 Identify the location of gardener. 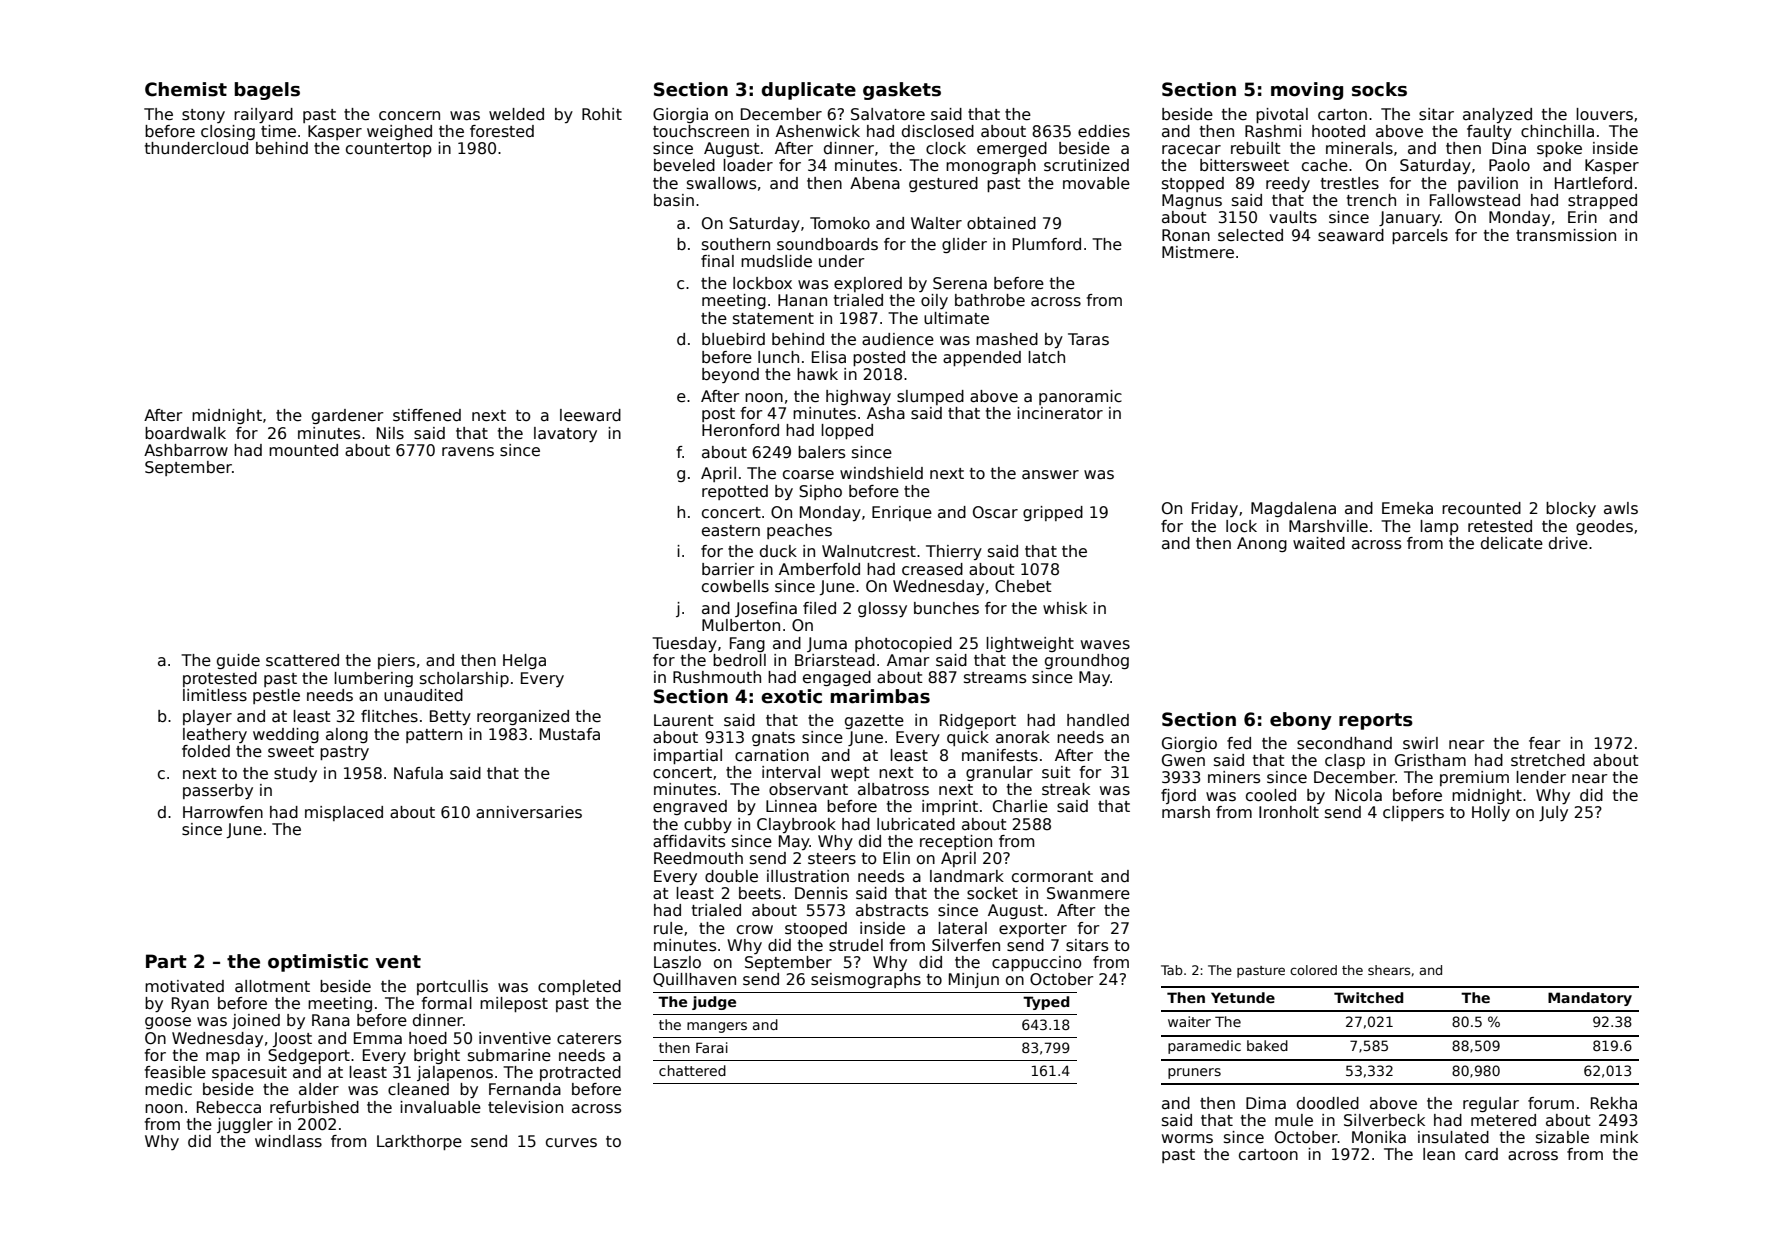
(348, 416).
